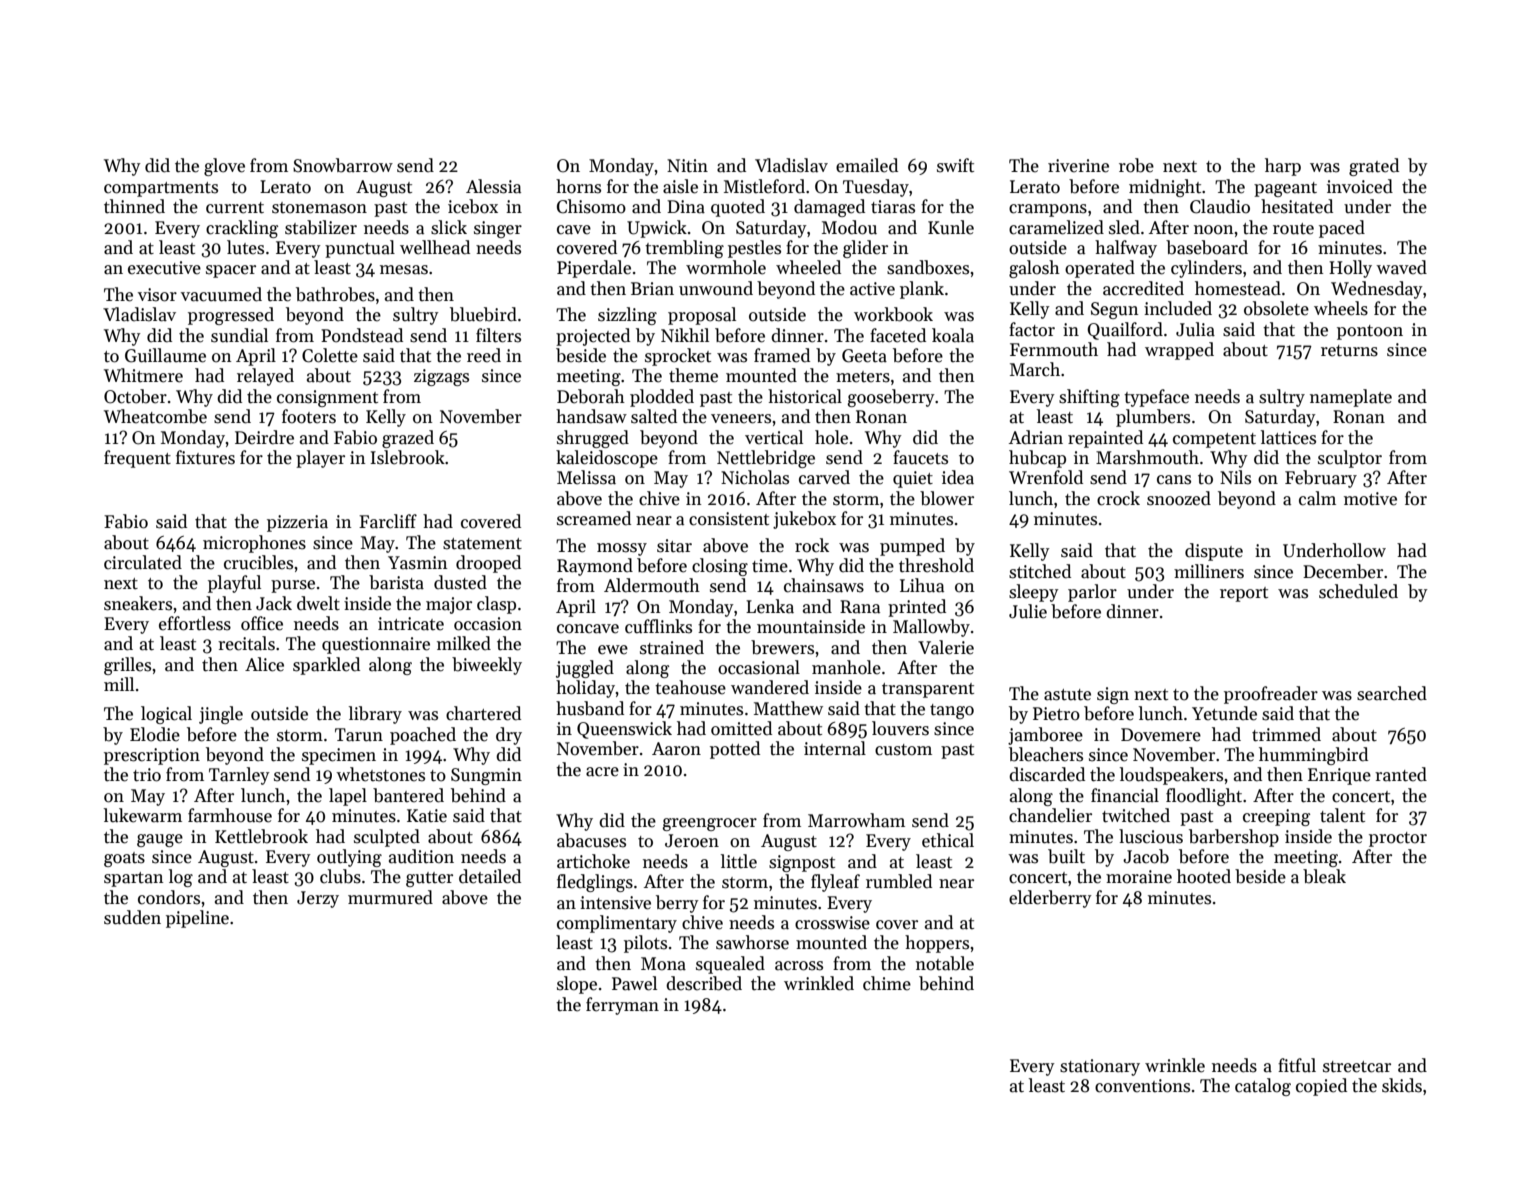 This document has height=1183, width=1531. Describe the element at coordinates (143, 562) in the document. I see `circulated` at that location.
